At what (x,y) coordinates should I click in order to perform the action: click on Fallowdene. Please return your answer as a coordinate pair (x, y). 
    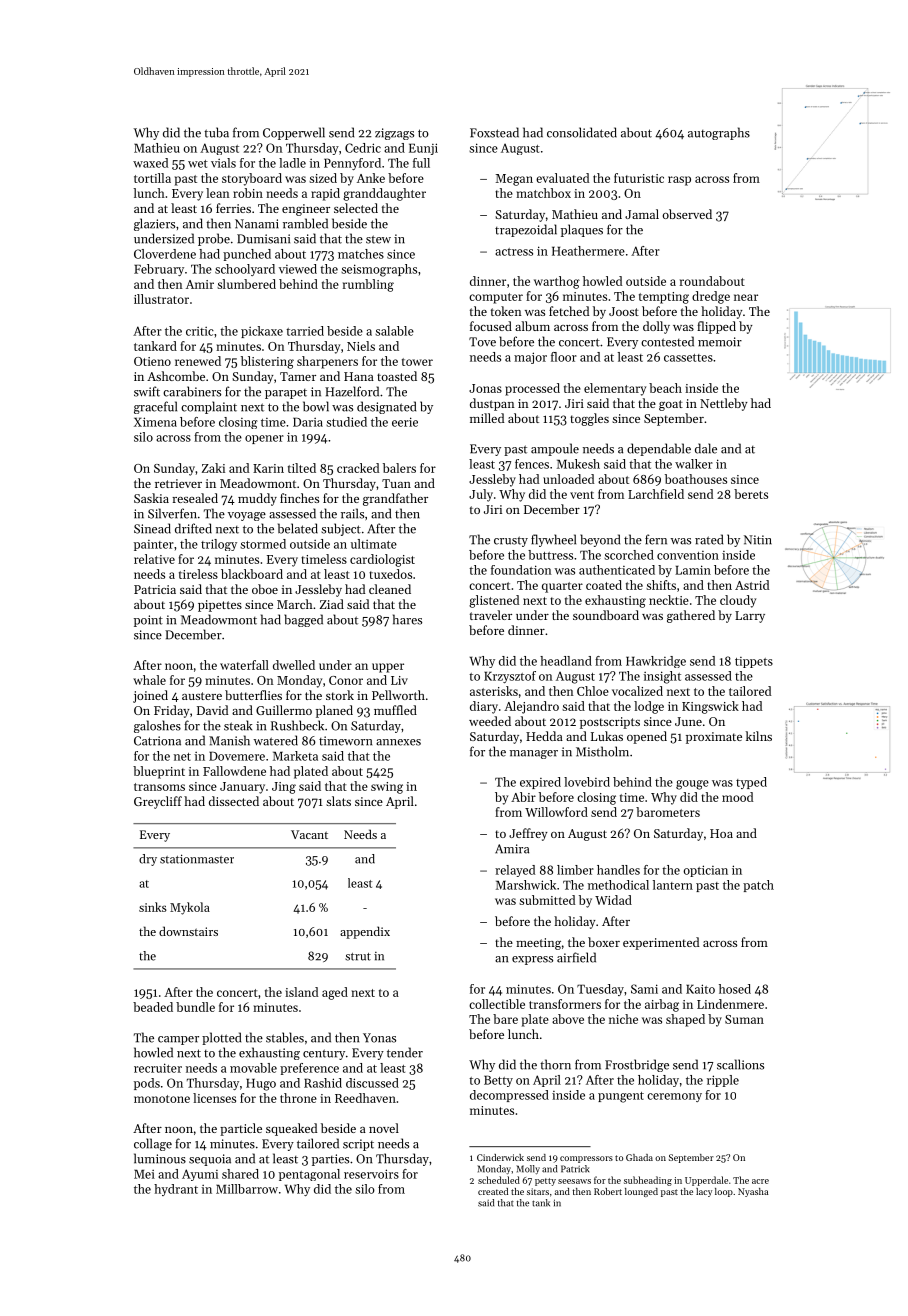
    Looking at the image, I should click on (234, 771).
